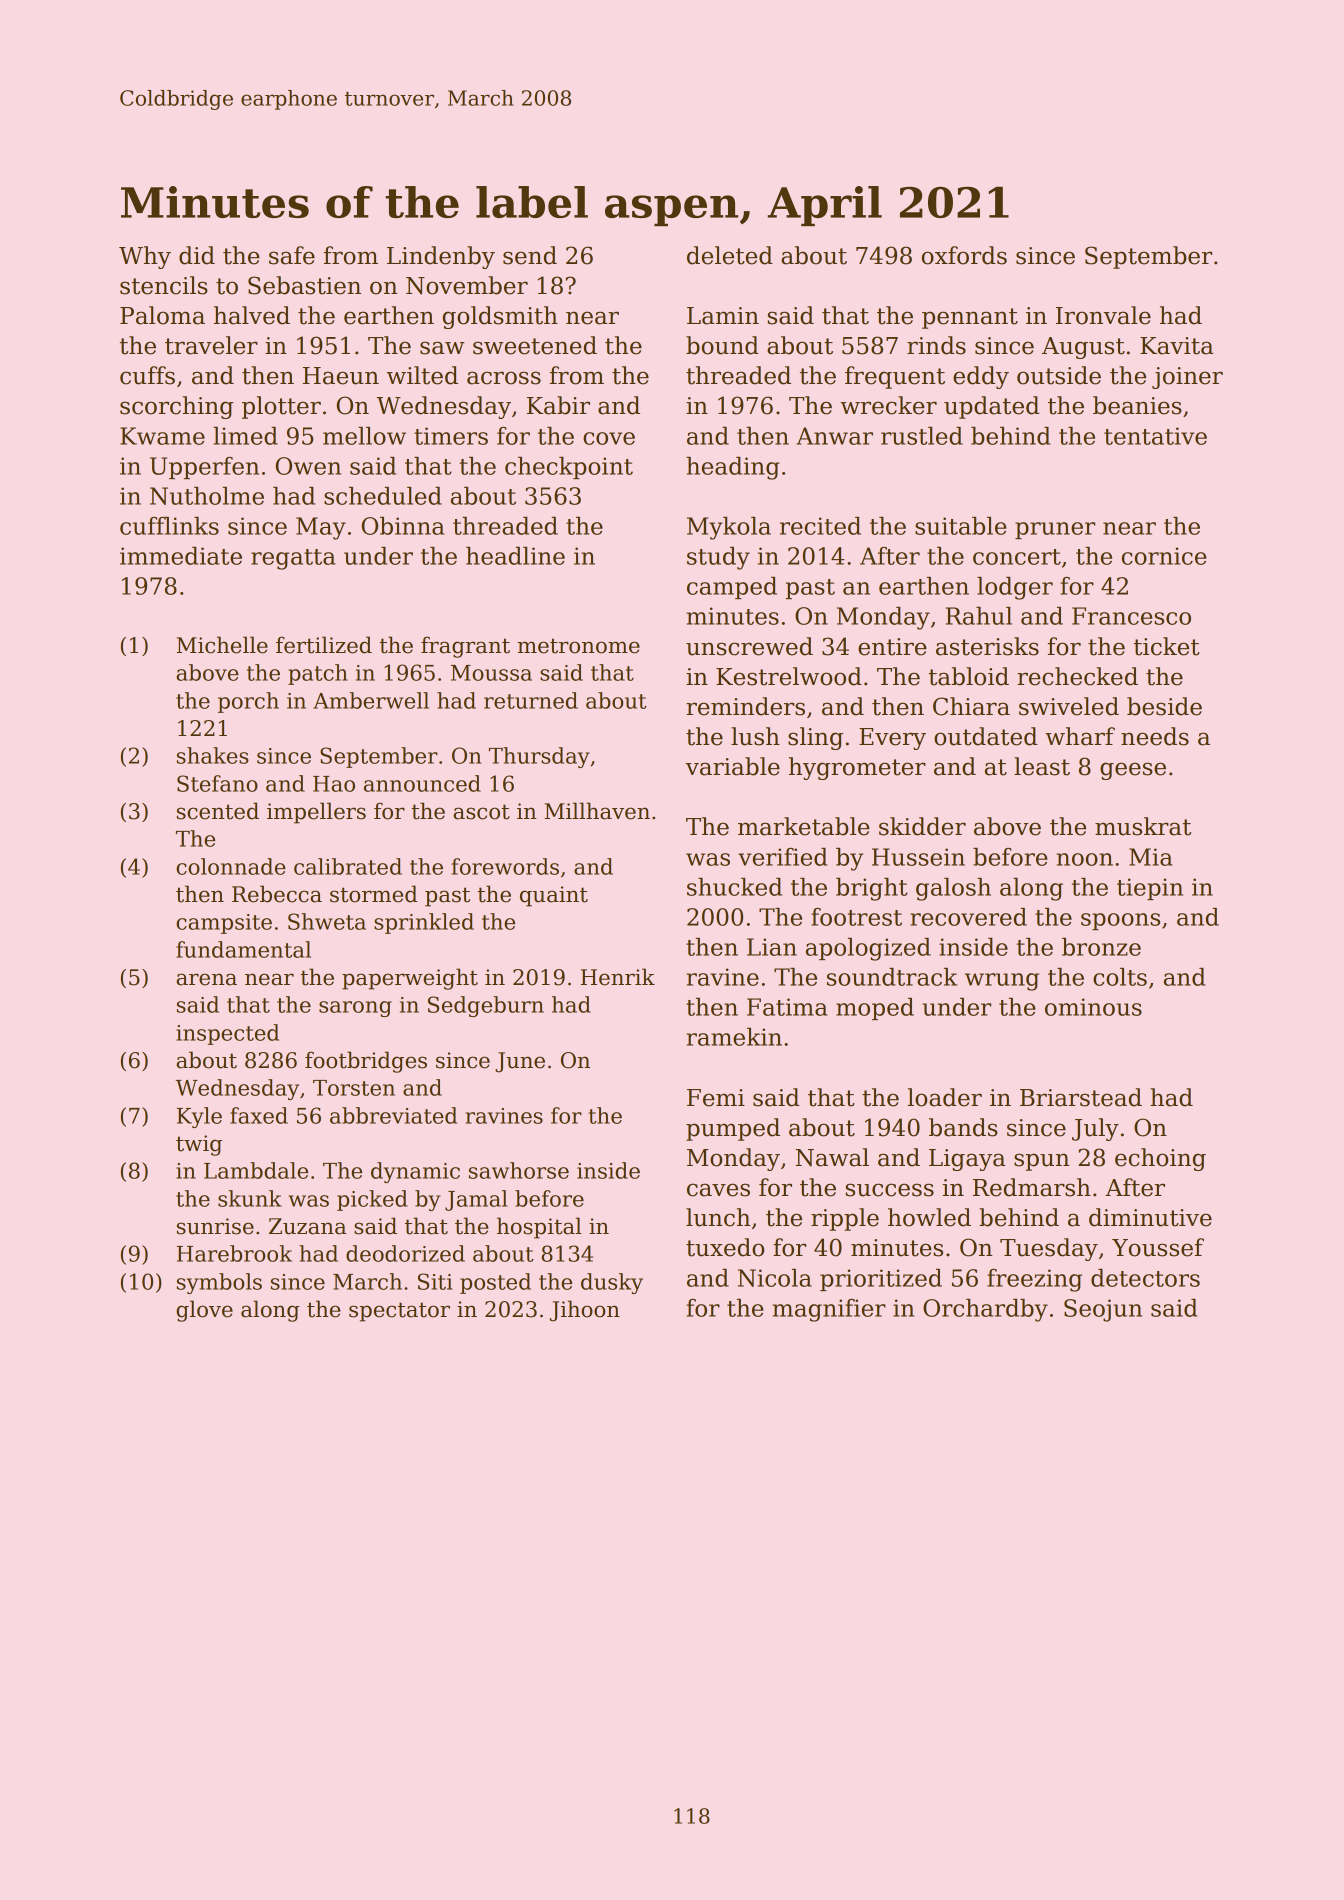  Describe the element at coordinates (231, 866) in the page. I see `colonnade` at that location.
